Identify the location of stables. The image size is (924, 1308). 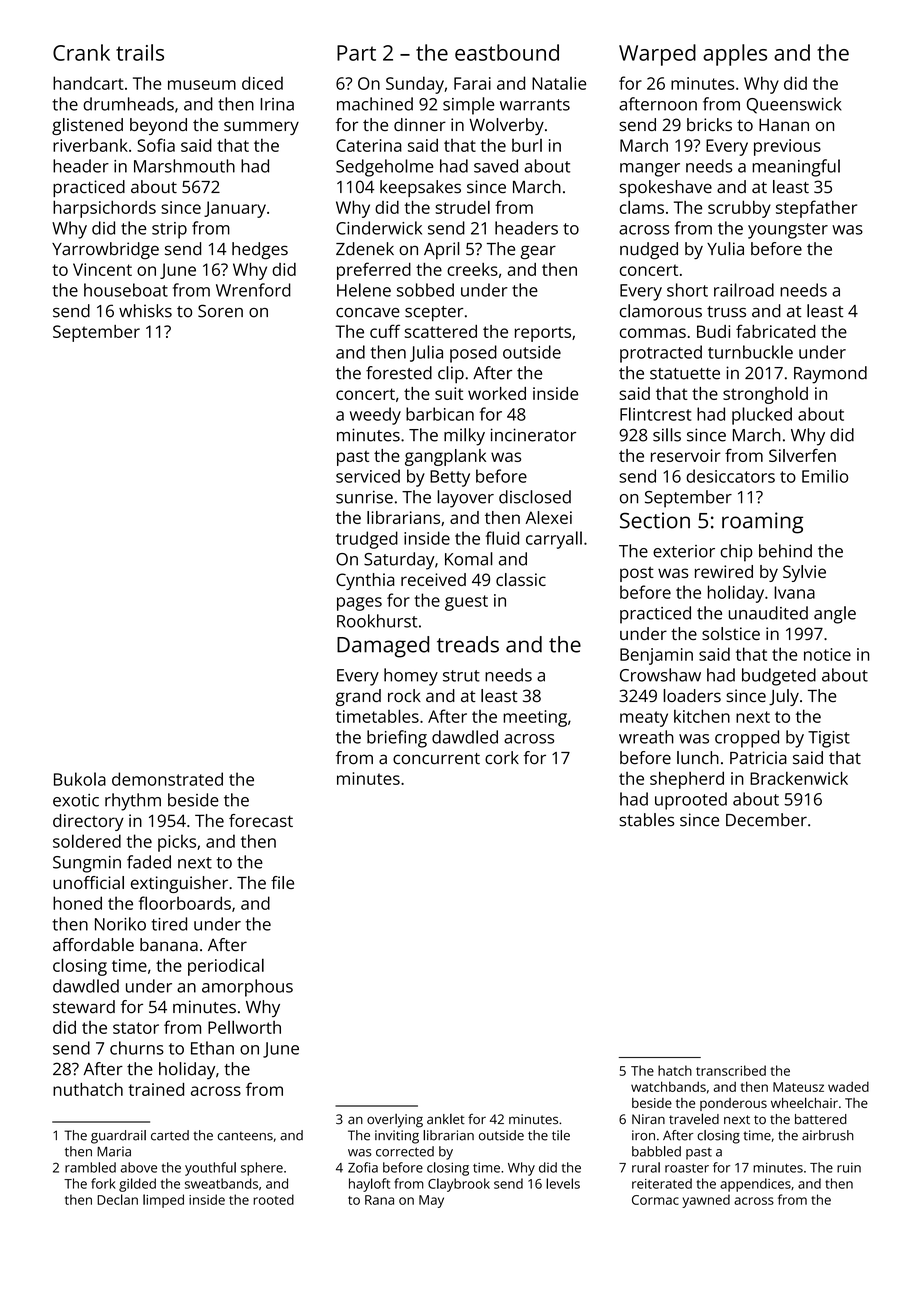
(646, 820).
